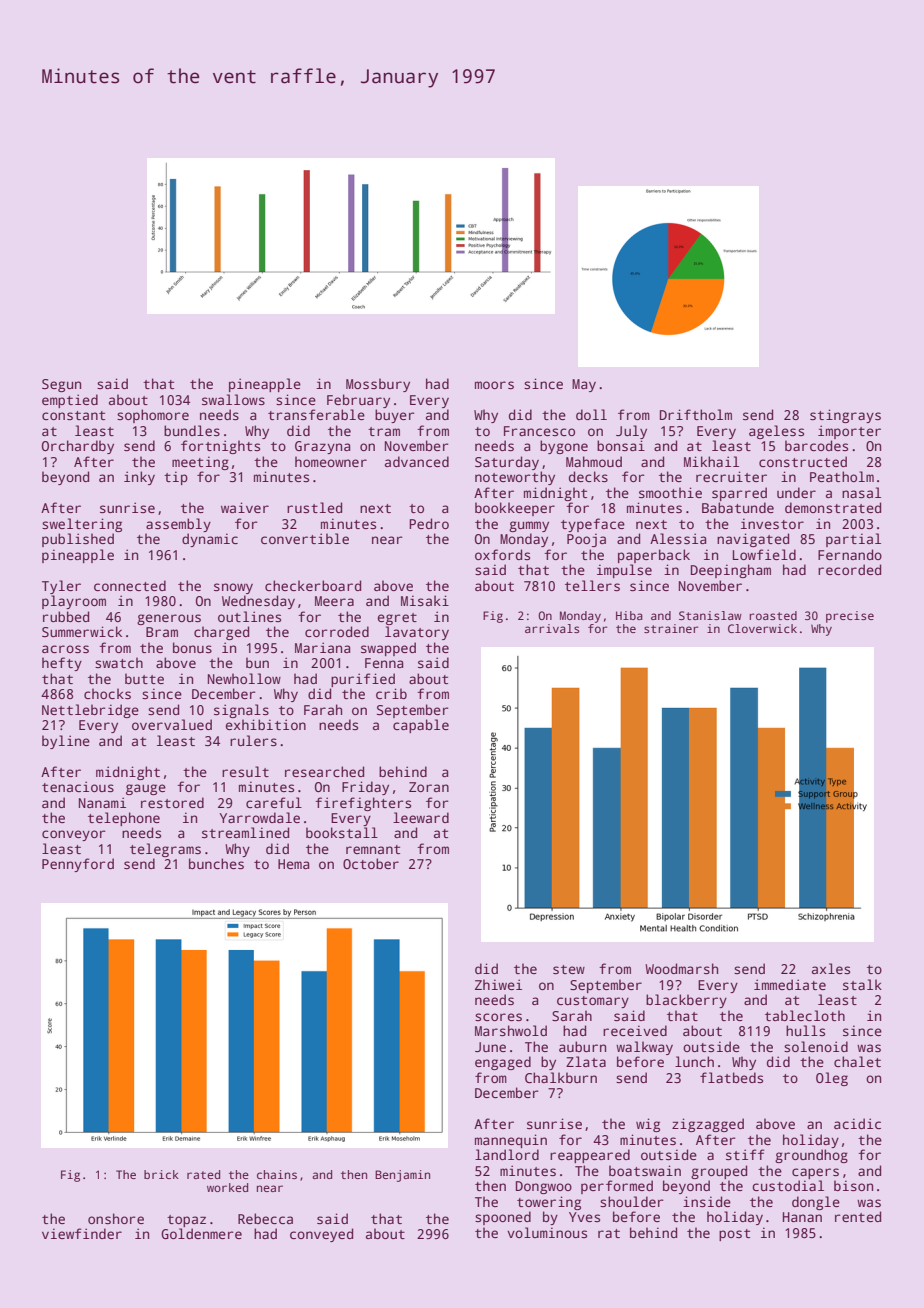 Image resolution: width=924 pixels, height=1308 pixels. I want to click on Pennyford, so click(78, 865).
